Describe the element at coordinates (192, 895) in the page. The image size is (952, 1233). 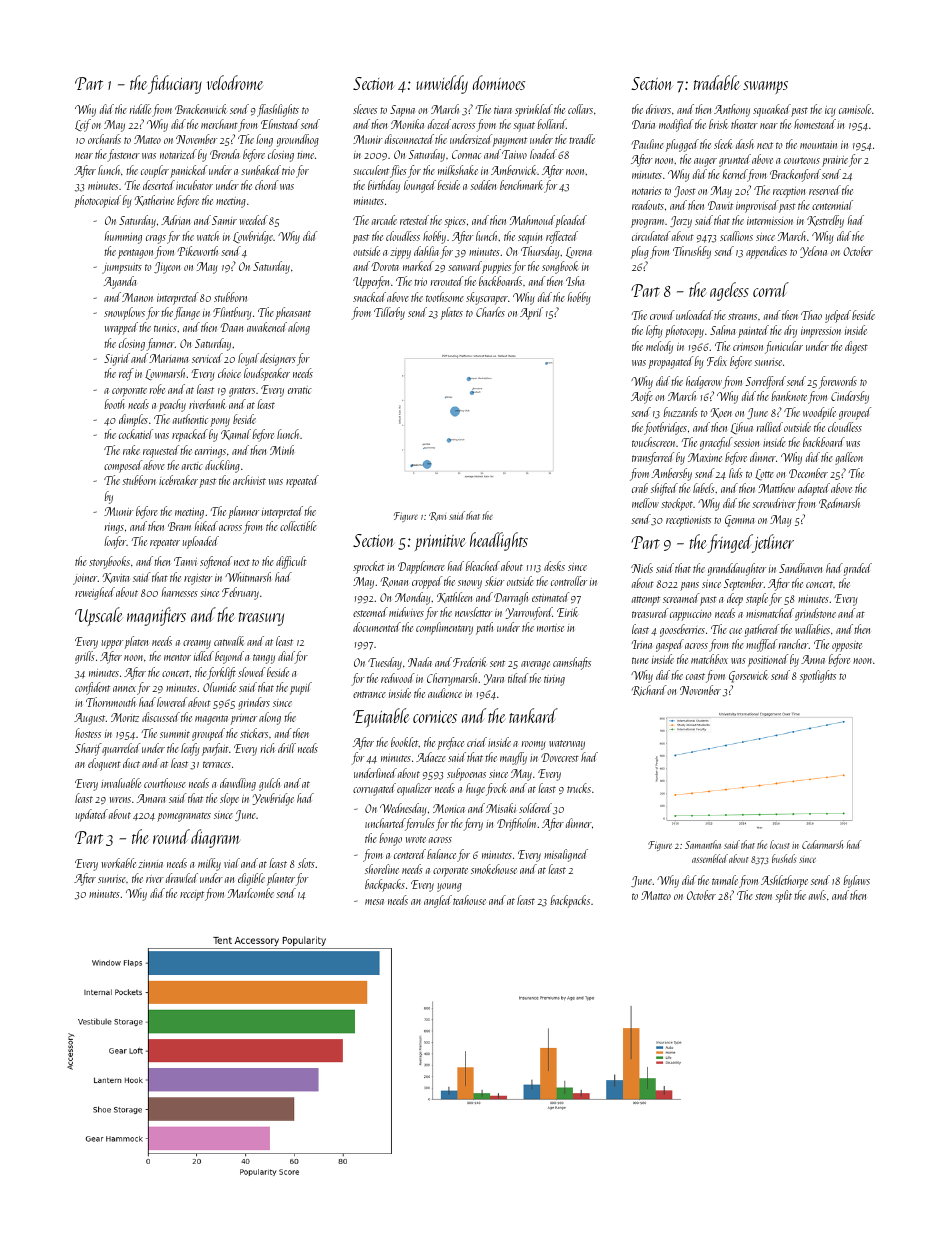
I see `receipt` at that location.
